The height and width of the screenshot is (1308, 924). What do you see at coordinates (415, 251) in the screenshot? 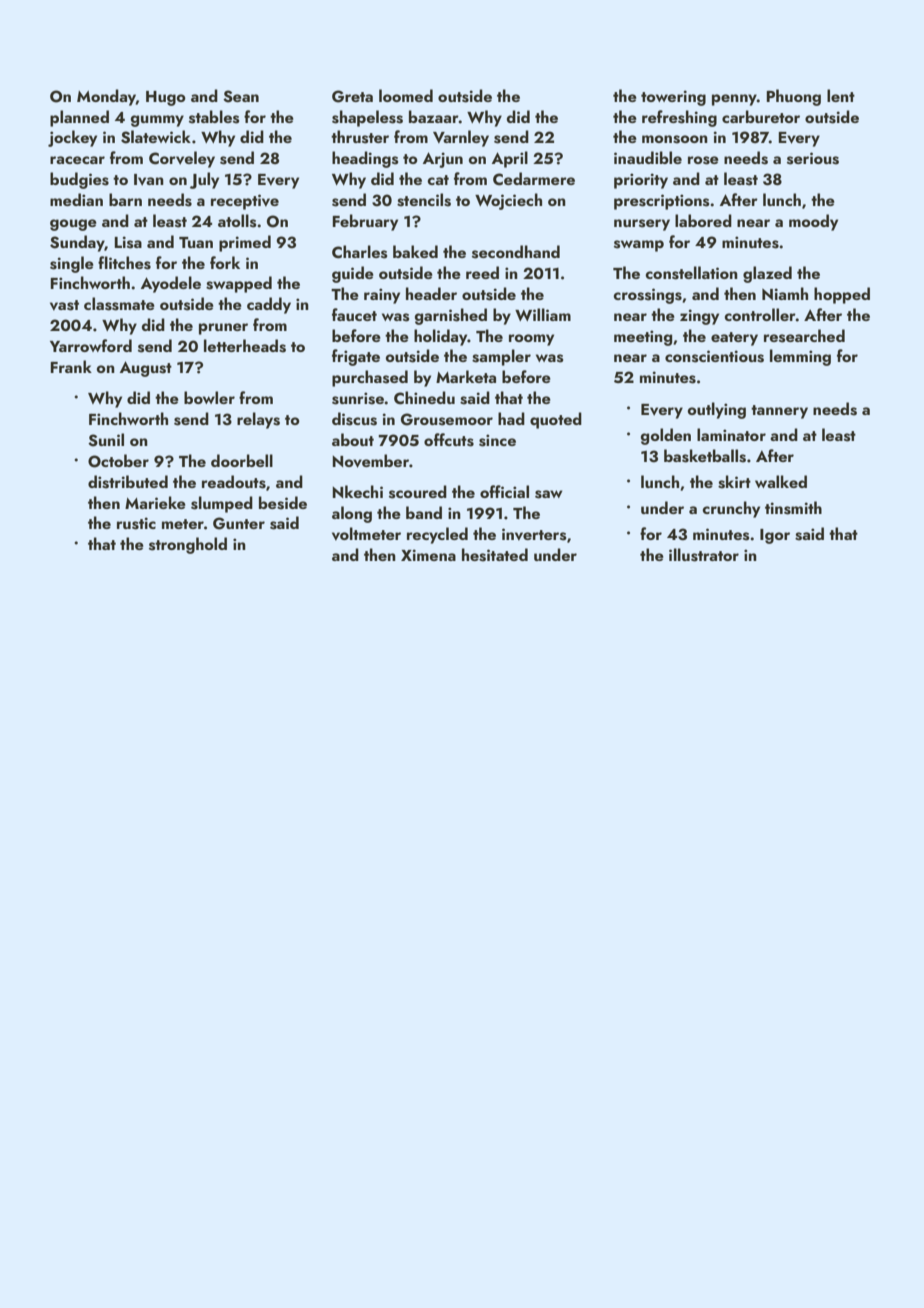
I see `baked` at bounding box center [415, 251].
